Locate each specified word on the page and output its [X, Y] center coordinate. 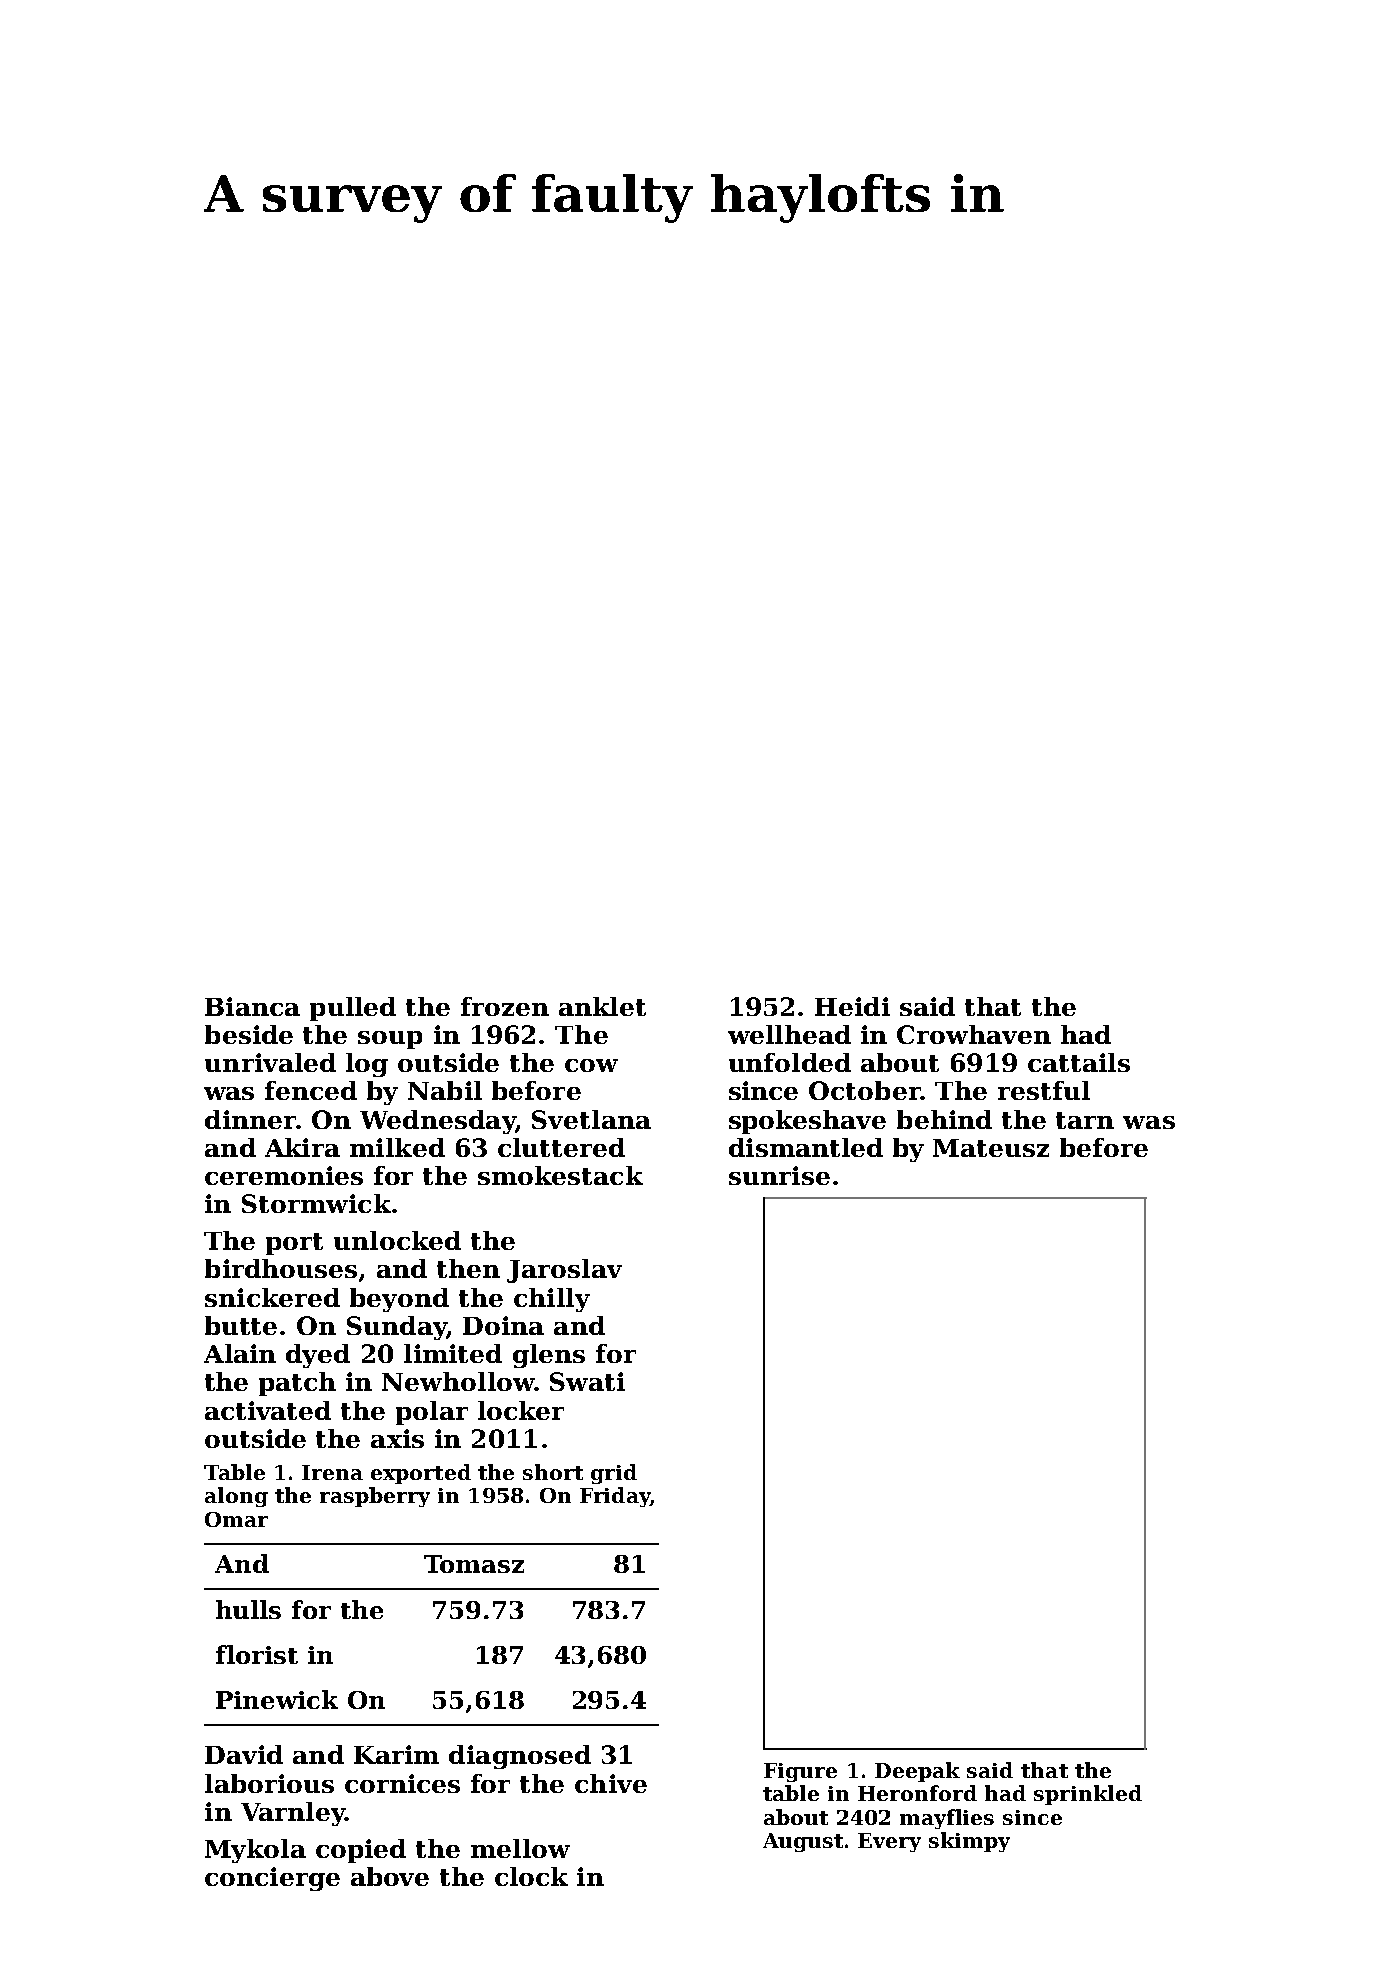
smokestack [560, 1175]
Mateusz [991, 1148]
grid [614, 1474]
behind [944, 1119]
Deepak [917, 1772]
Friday [615, 1497]
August [803, 1842]
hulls [248, 1609]
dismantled [806, 1147]
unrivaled [270, 1062]
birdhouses [281, 1268]
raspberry [375, 1497]
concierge [272, 1879]
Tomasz [474, 1564]
